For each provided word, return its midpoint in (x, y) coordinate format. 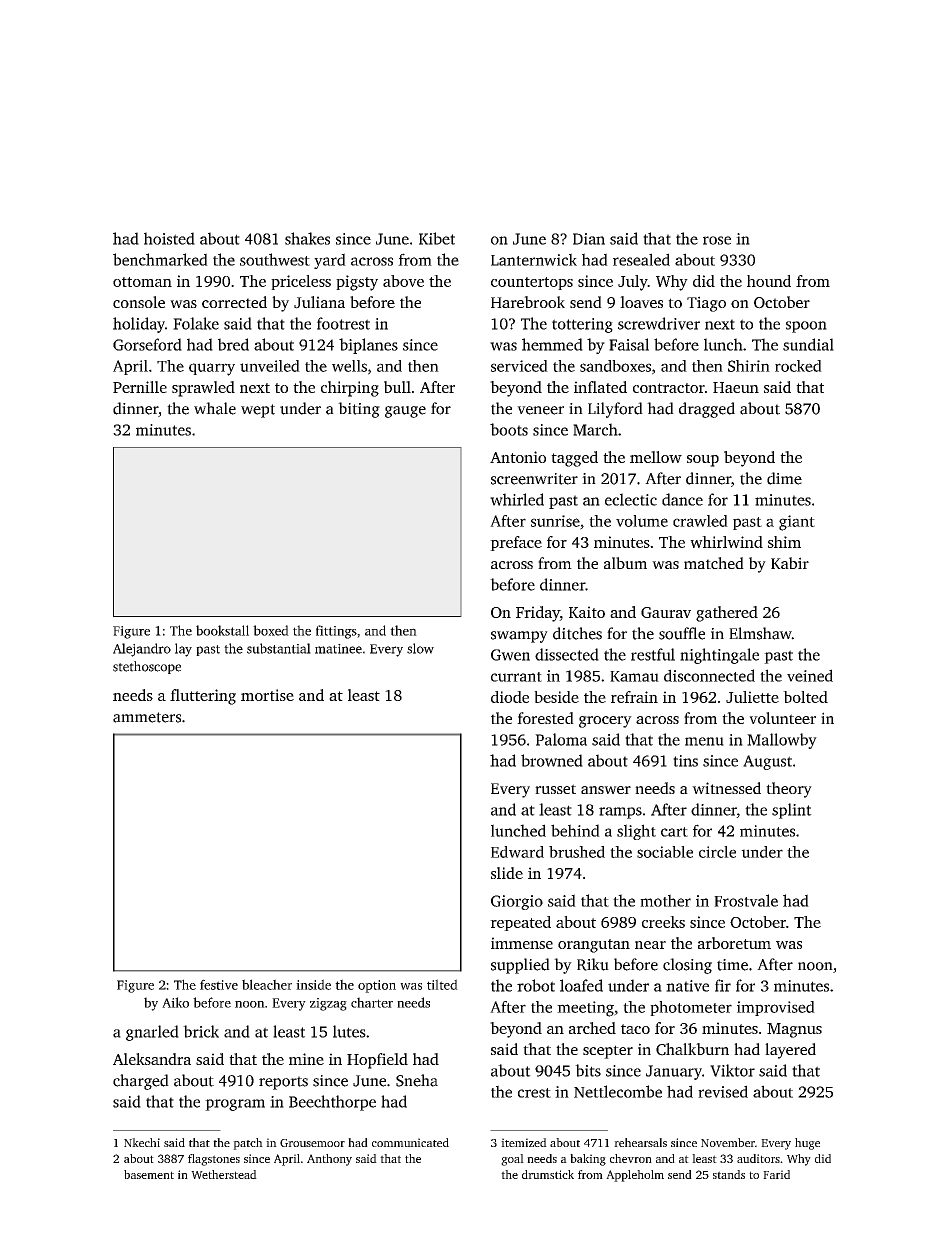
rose (717, 240)
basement (149, 1174)
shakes (307, 238)
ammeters (147, 717)
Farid (776, 1174)
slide (507, 873)
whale (215, 408)
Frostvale (746, 900)
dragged (707, 410)
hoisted (169, 238)
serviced (519, 366)
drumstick (548, 1174)
